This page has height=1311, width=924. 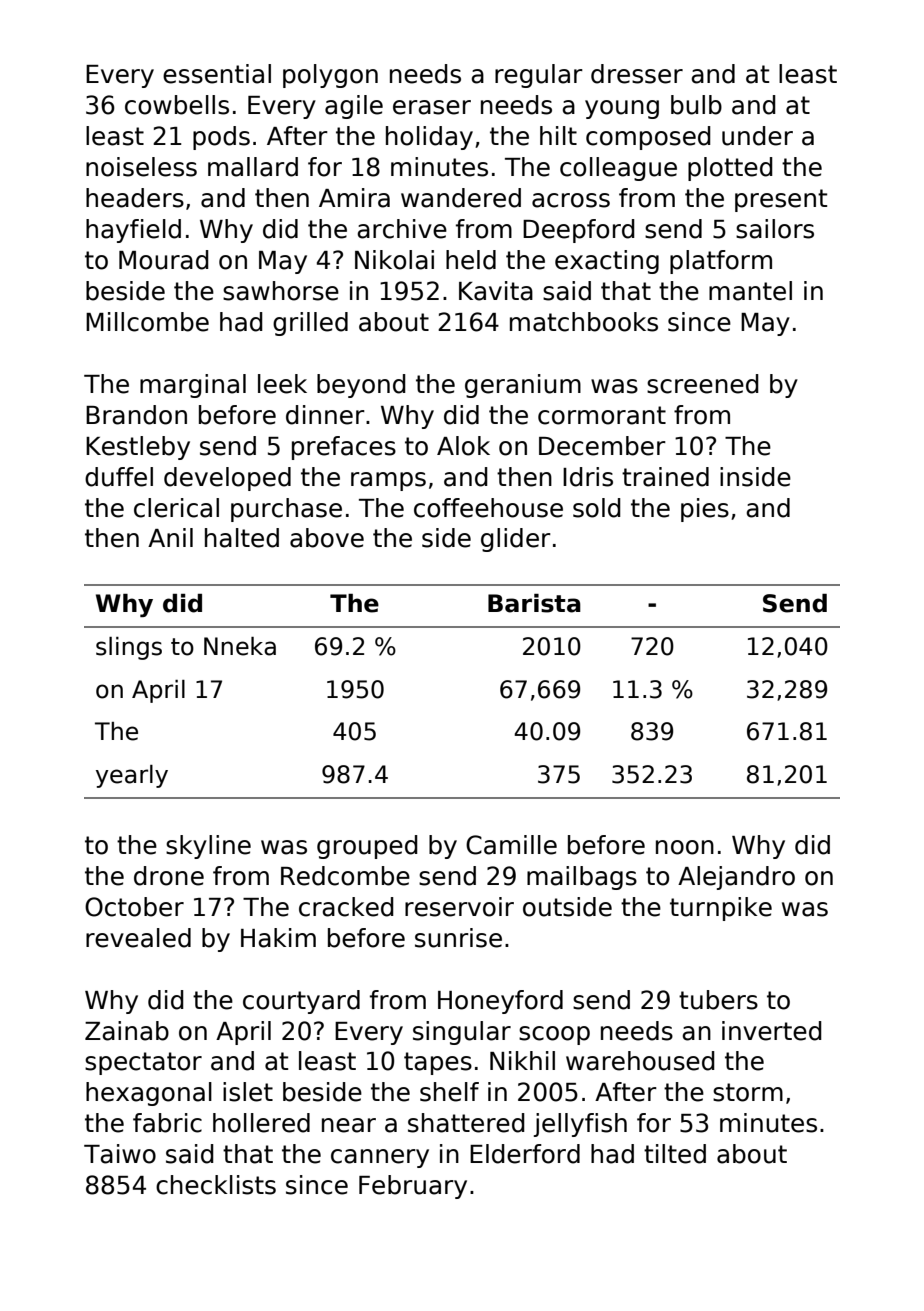 What do you see at coordinates (216, 1185) in the page?
I see `checklists` at bounding box center [216, 1185].
